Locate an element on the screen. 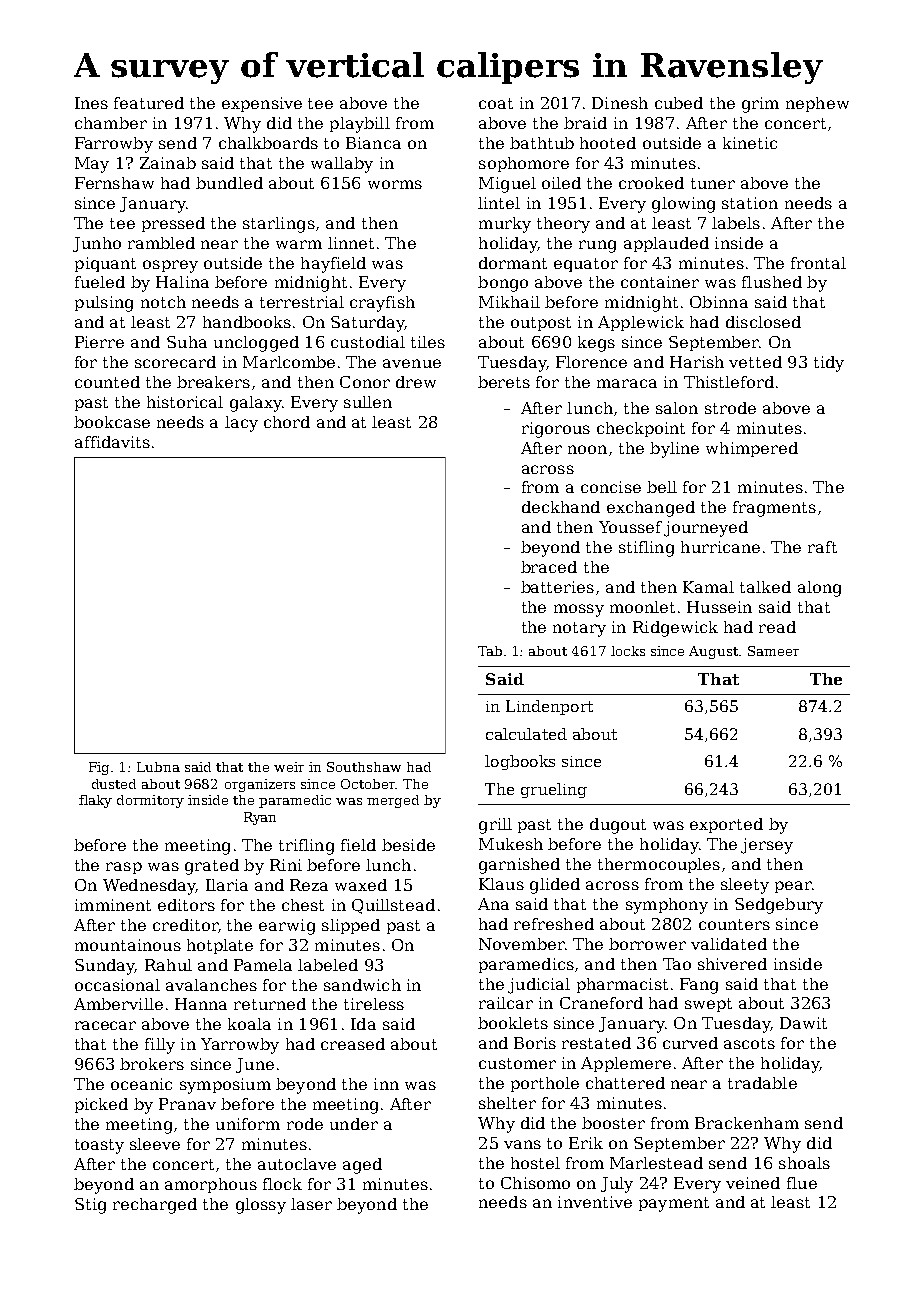 The image size is (924, 1308). oceanic is located at coordinates (141, 1084).
